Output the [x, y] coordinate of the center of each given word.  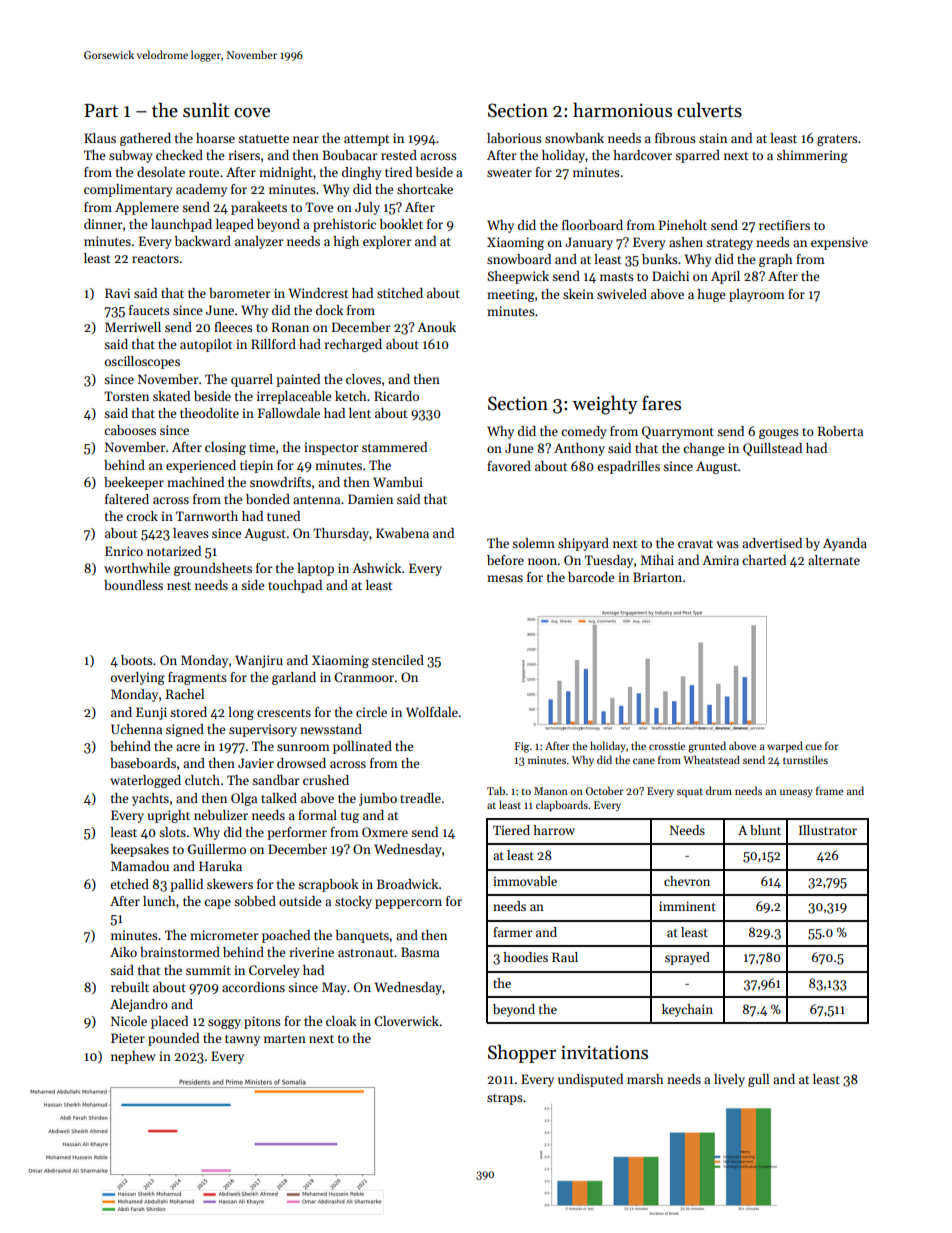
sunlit [206, 110]
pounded [173, 1039]
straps [505, 1099]
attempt [367, 140]
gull [758, 1080]
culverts [709, 110]
